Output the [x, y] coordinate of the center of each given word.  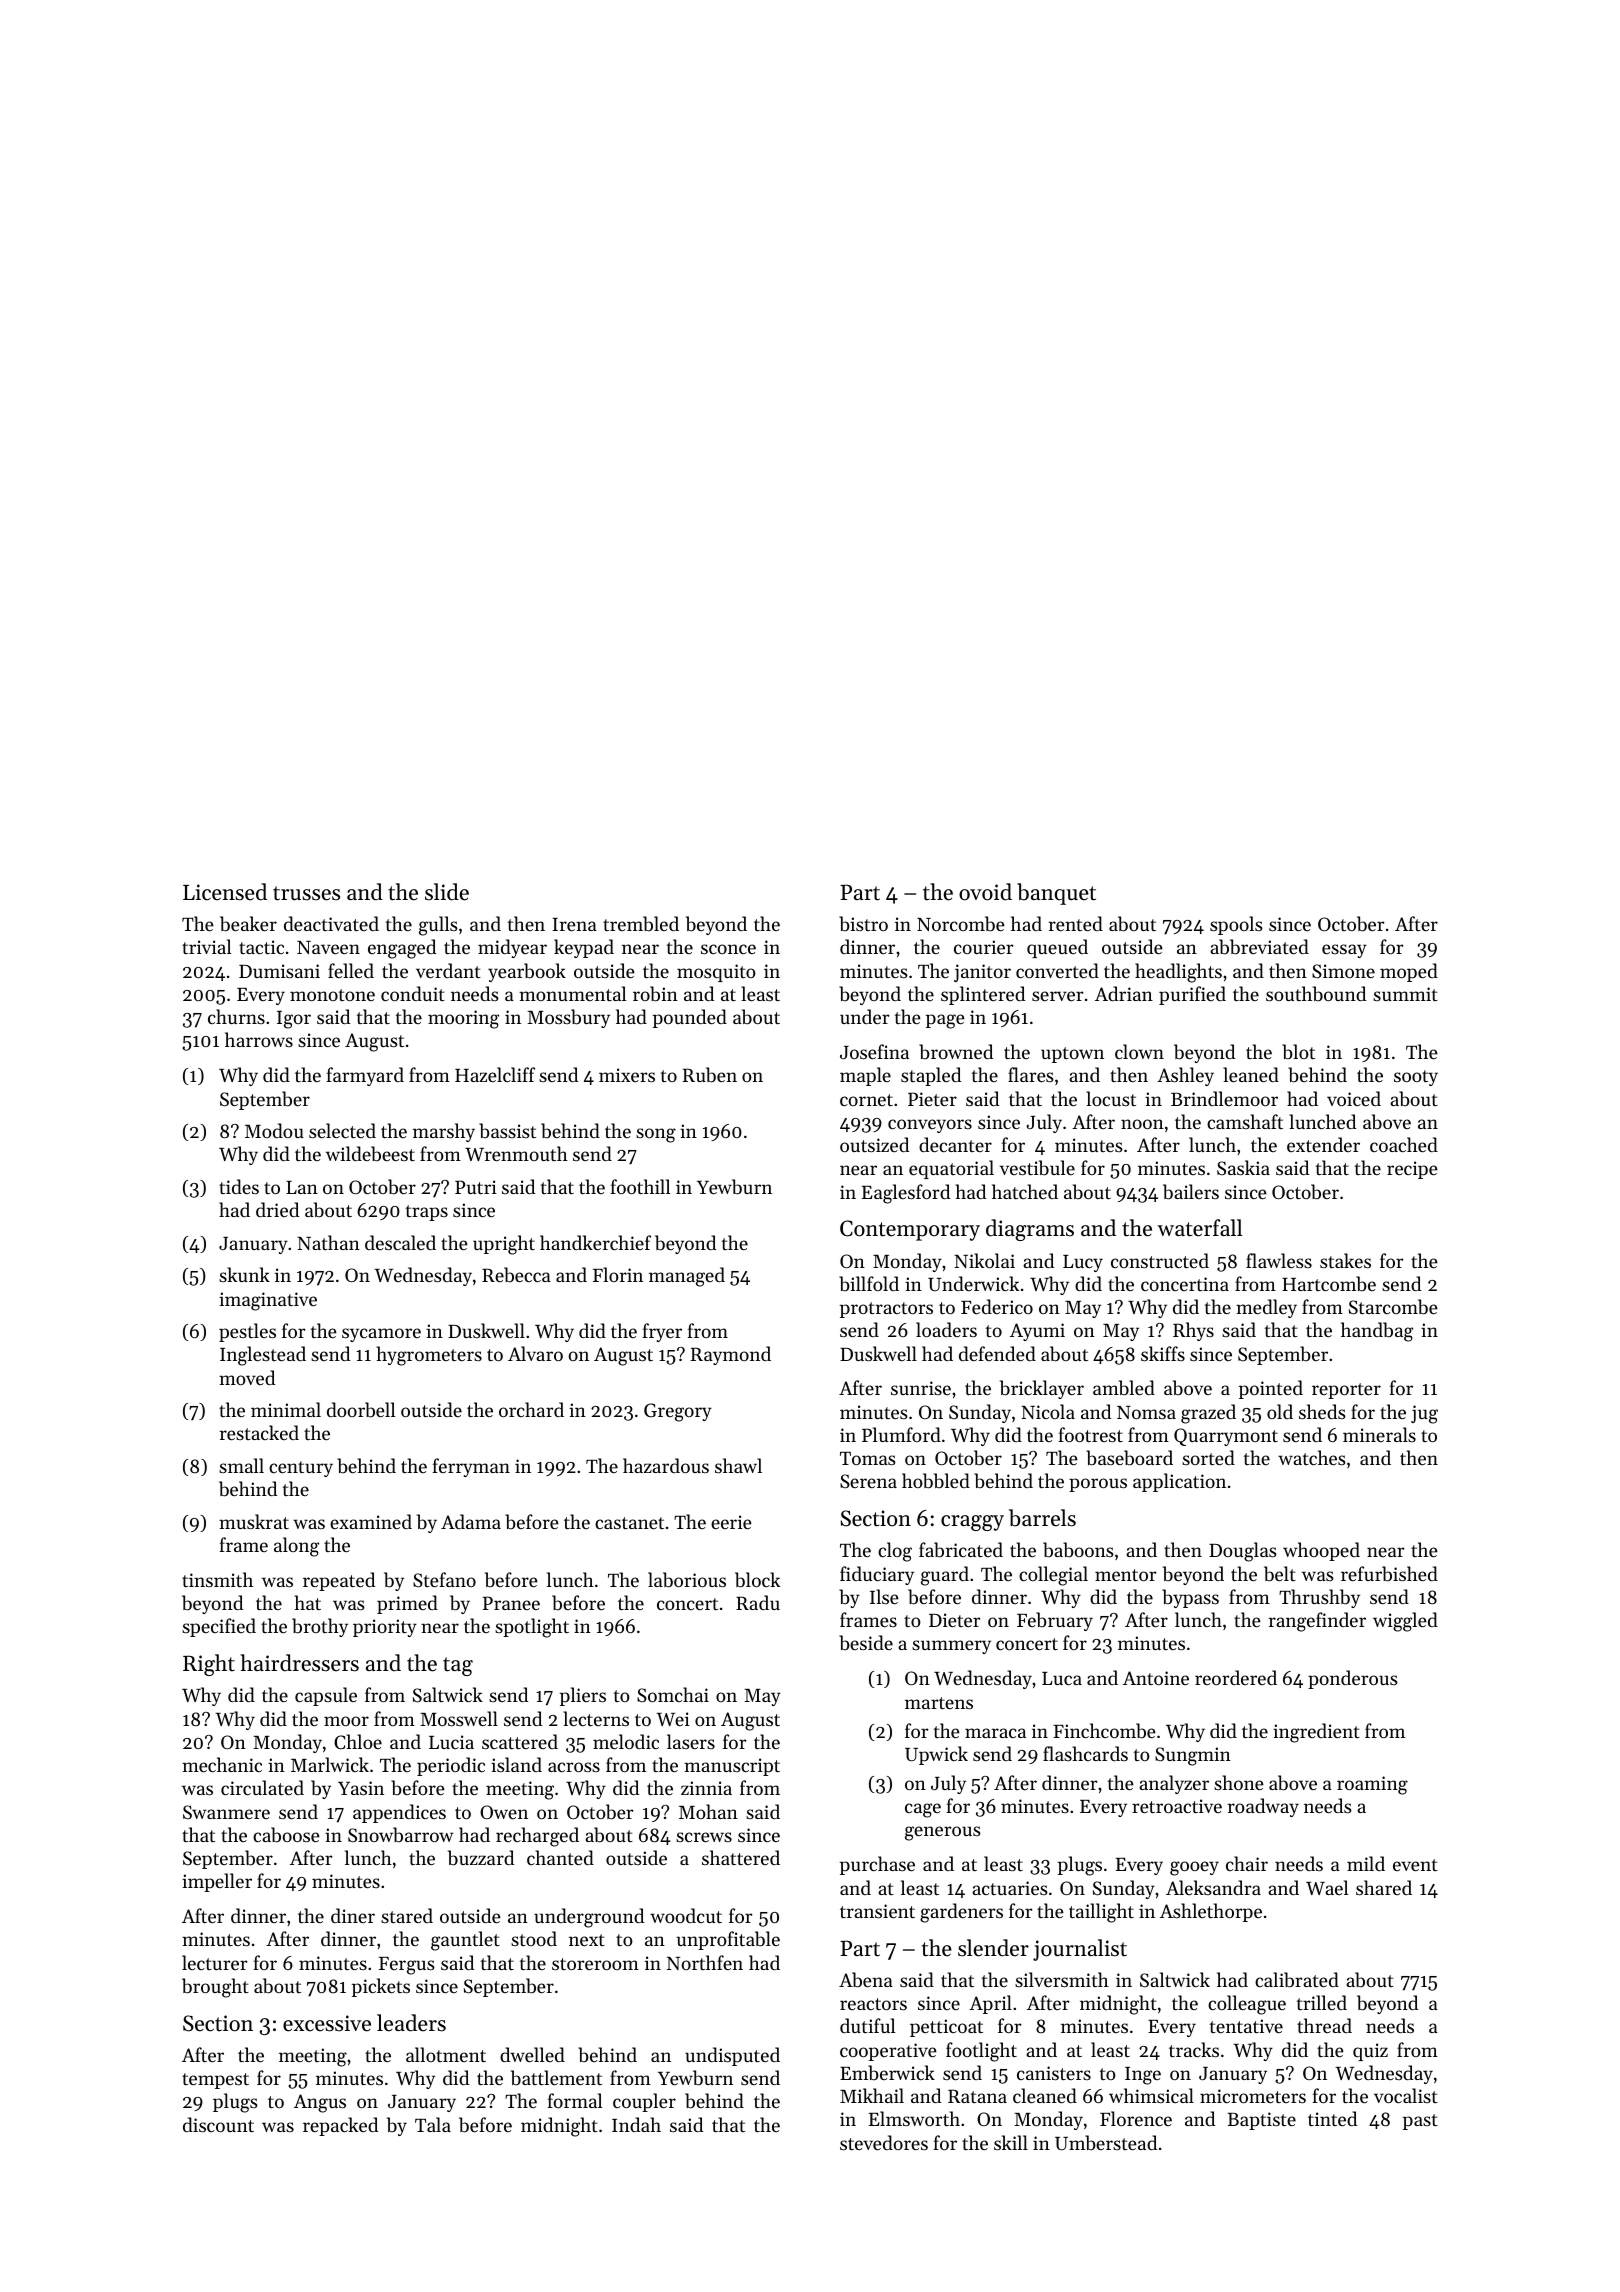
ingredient [1316, 1733]
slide [447, 892]
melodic [626, 1741]
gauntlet [465, 1941]
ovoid [985, 892]
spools [1236, 925]
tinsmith [217, 1579]
